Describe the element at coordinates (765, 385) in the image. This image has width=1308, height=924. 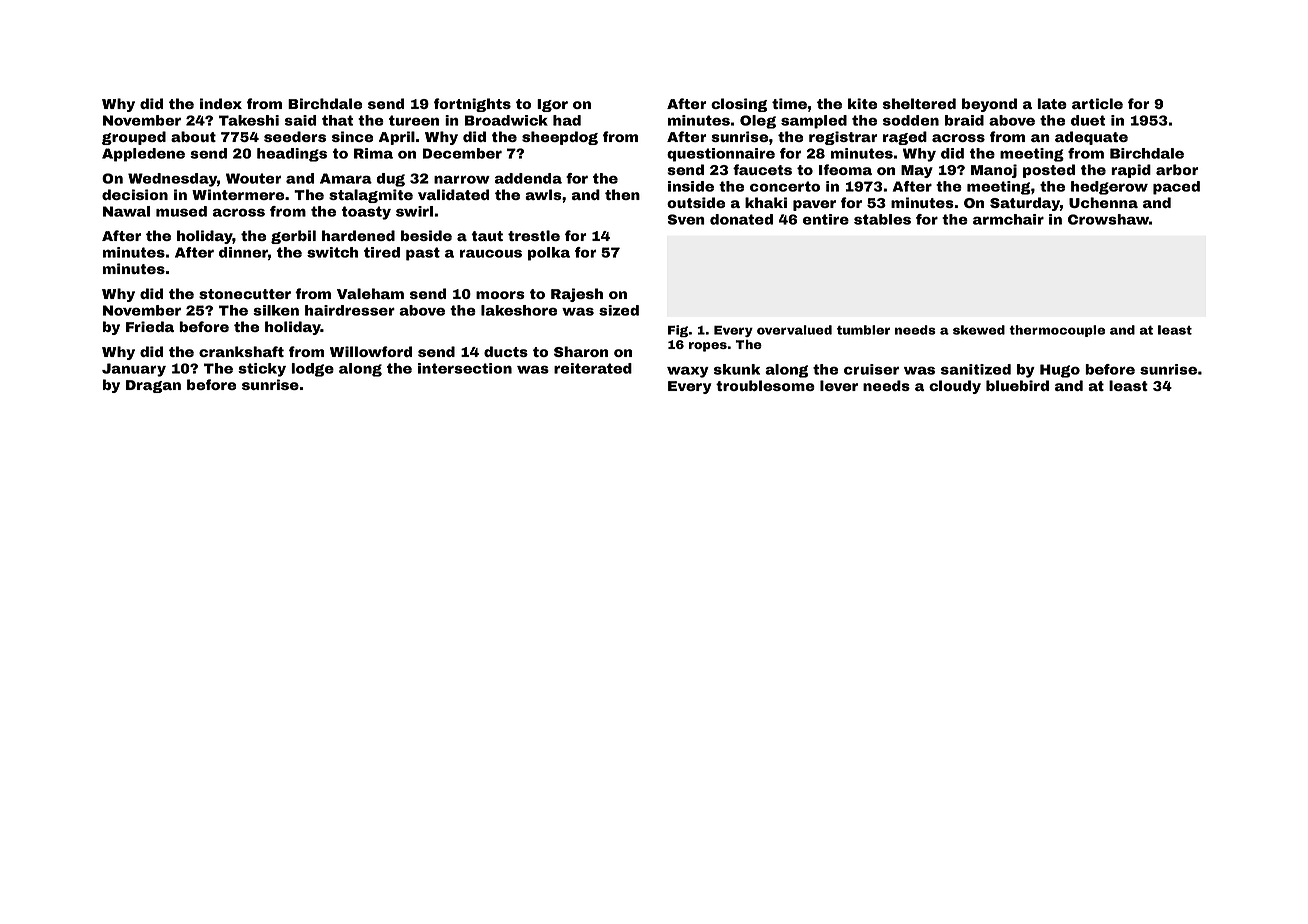
I see `troublesome` at that location.
